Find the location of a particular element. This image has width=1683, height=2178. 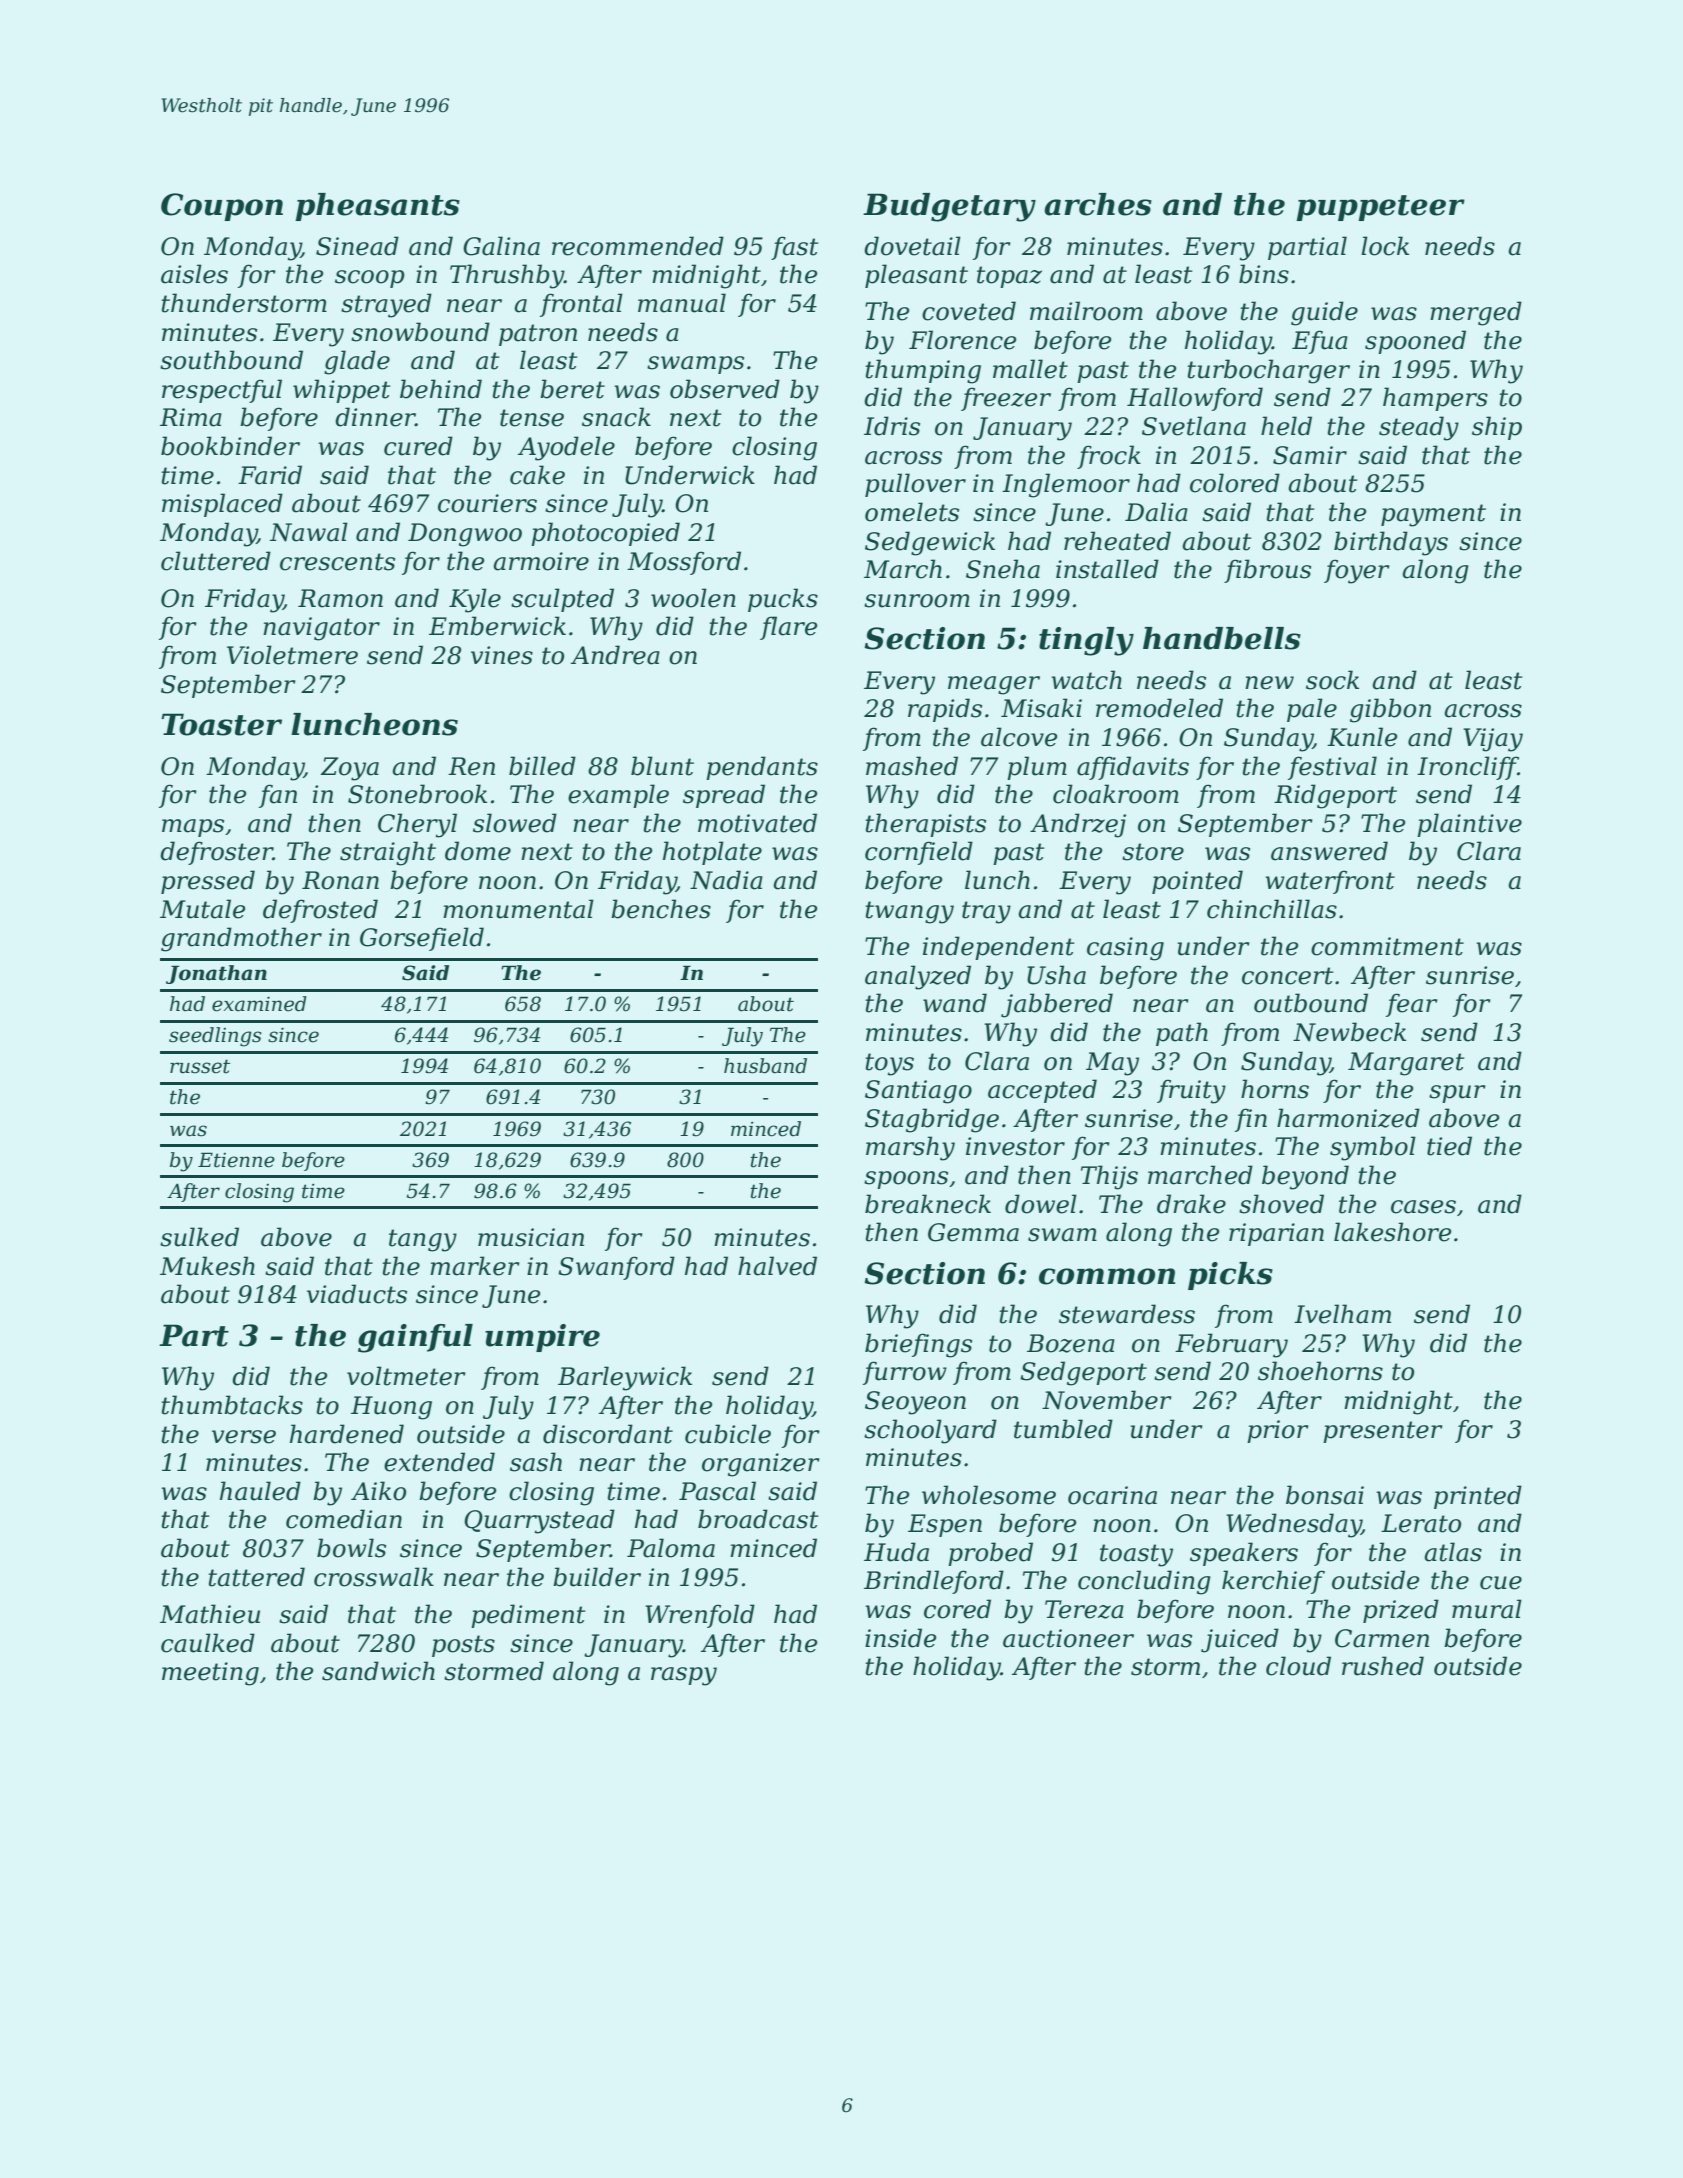

answered is located at coordinates (1329, 851).
